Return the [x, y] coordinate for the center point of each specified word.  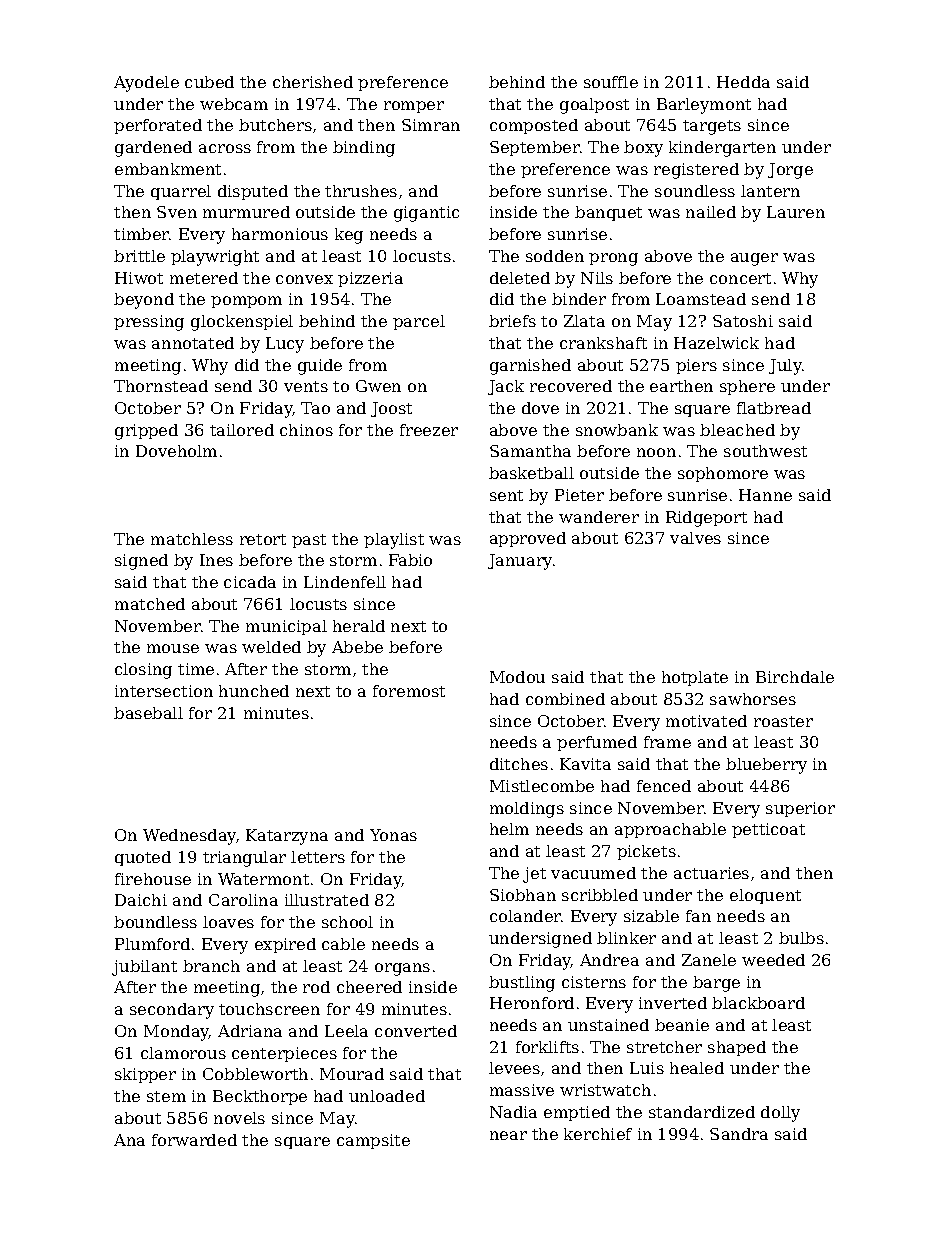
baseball [148, 713]
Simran [431, 125]
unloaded [387, 1096]
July [785, 367]
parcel [419, 322]
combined [565, 699]
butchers [275, 125]
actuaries [711, 873]
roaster [783, 721]
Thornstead [161, 386]
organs [402, 969]
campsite [373, 1141]
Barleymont [704, 106]
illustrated [327, 900]
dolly [780, 1114]
